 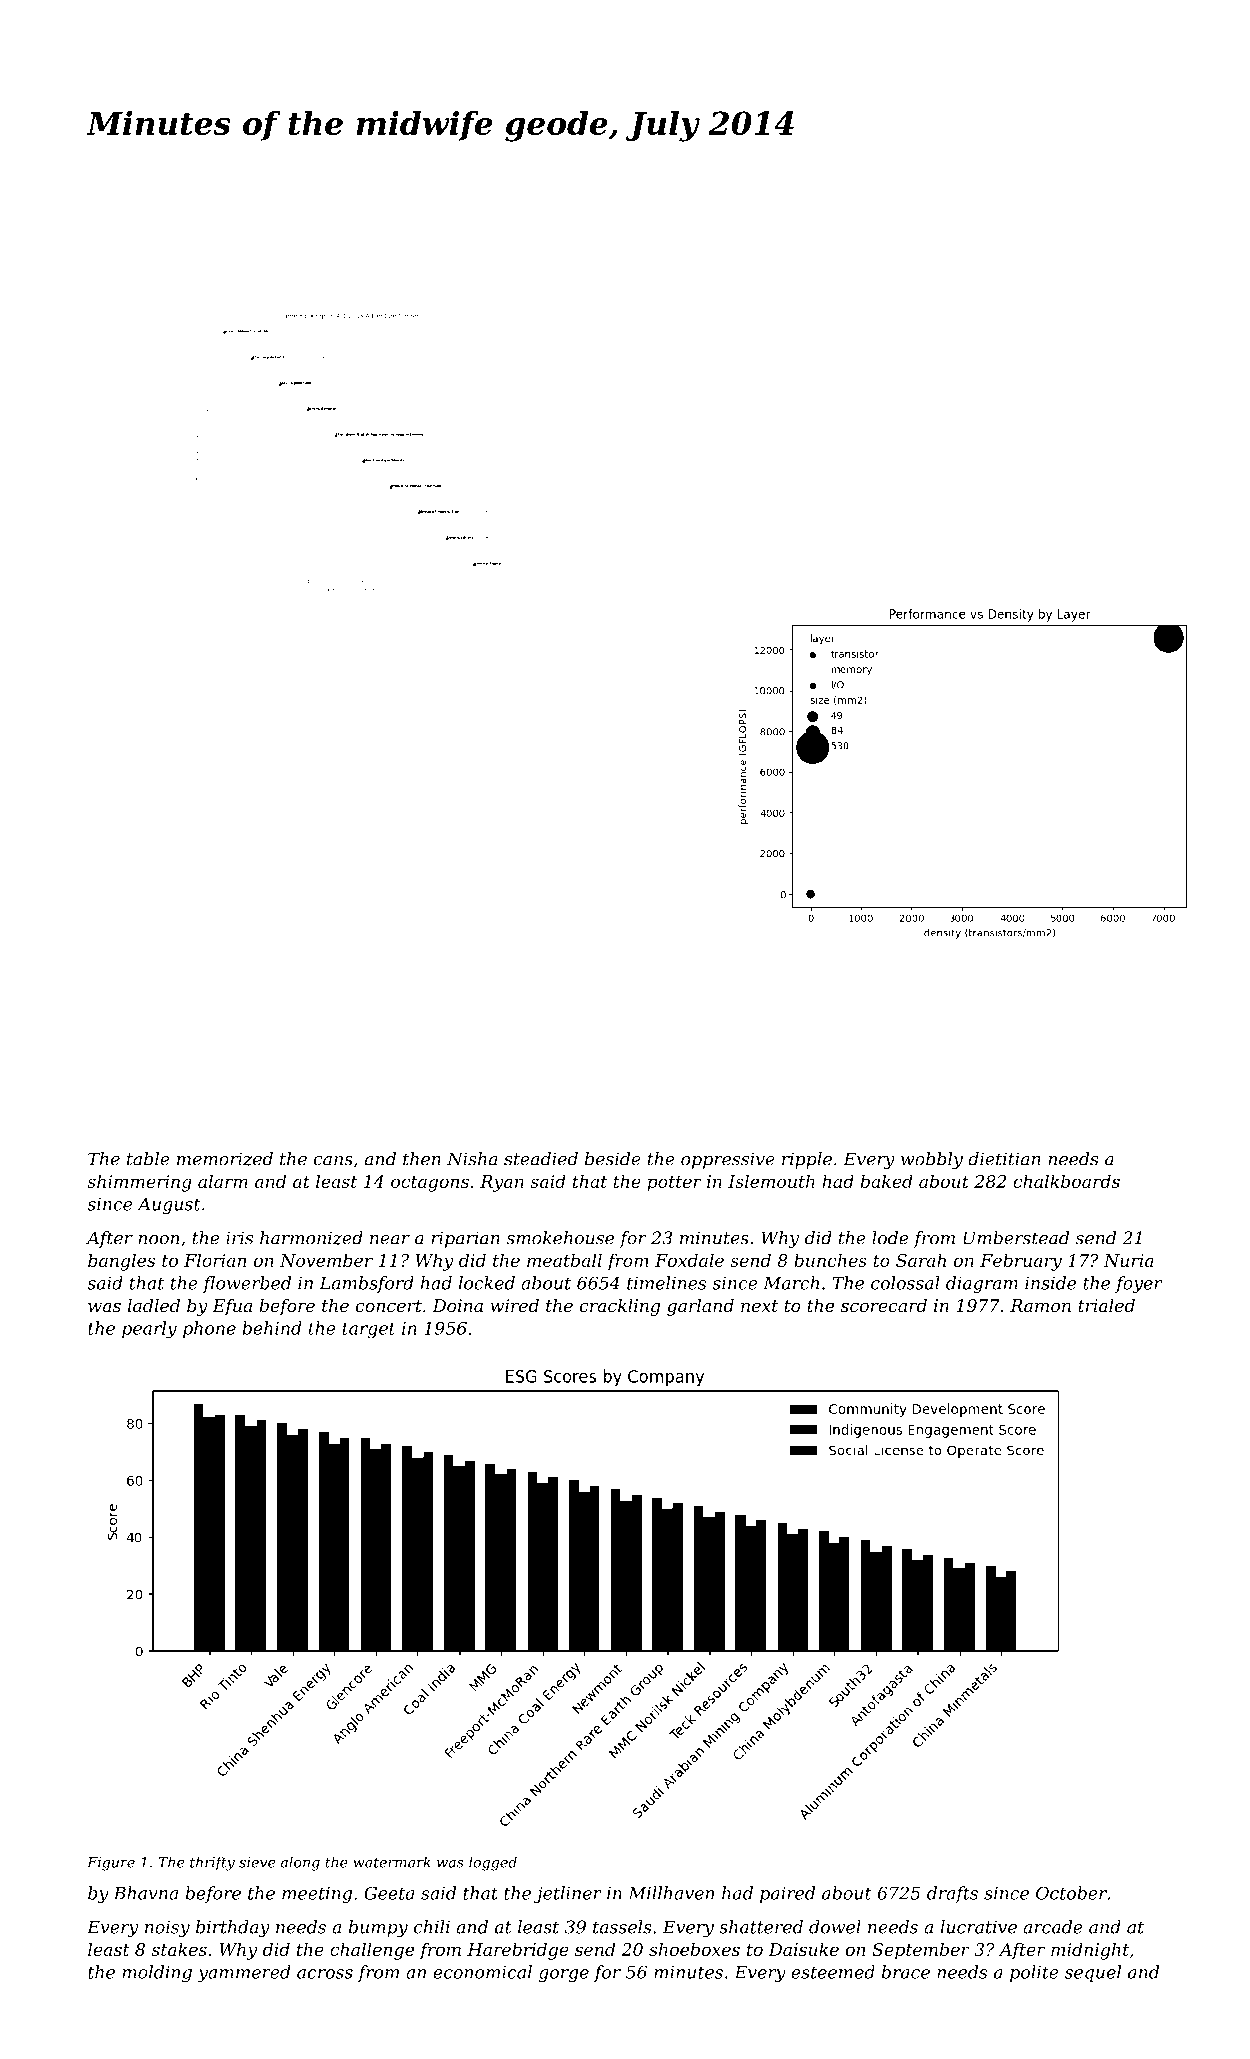 I want to click on target, so click(x=369, y=1330).
